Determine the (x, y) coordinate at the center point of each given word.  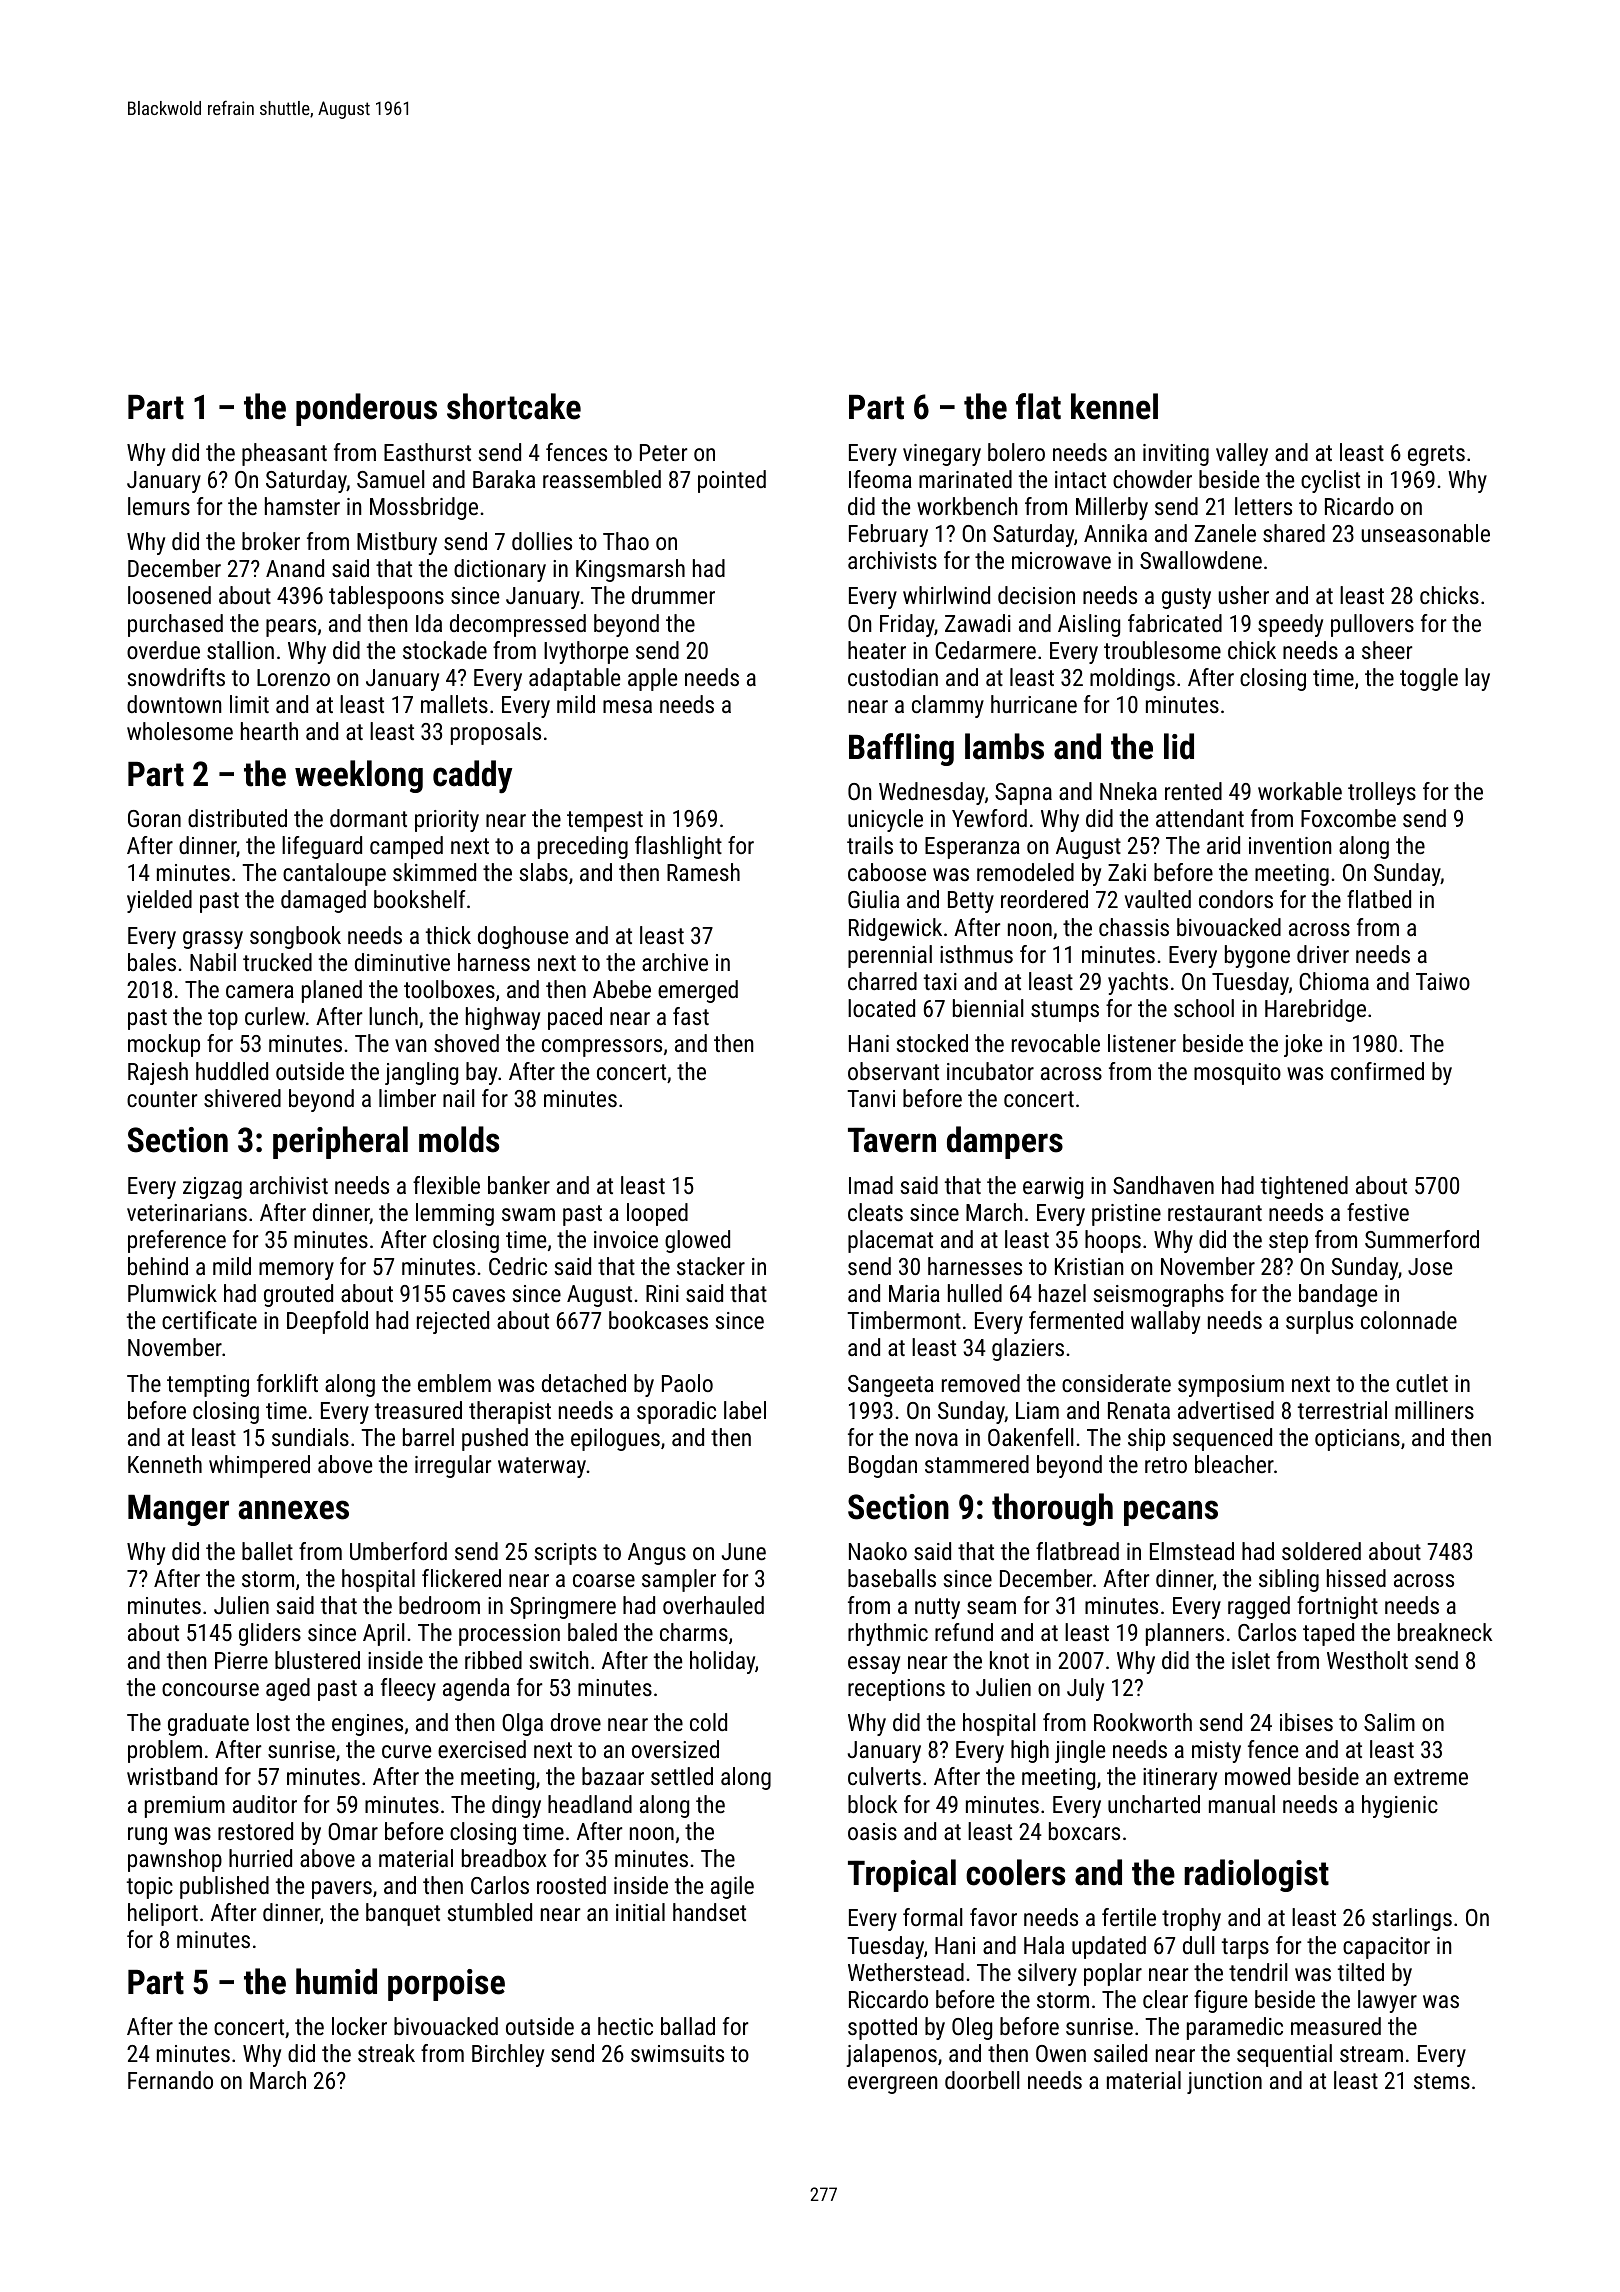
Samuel (391, 479)
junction (1224, 2083)
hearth (269, 731)
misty (1216, 1752)
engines (367, 1725)
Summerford (1422, 1239)
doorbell (982, 2080)
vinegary (942, 455)
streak (386, 2053)
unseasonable (1426, 533)
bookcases (658, 1320)
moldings (1132, 679)
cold (708, 1722)
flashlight (678, 847)
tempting (208, 1386)
